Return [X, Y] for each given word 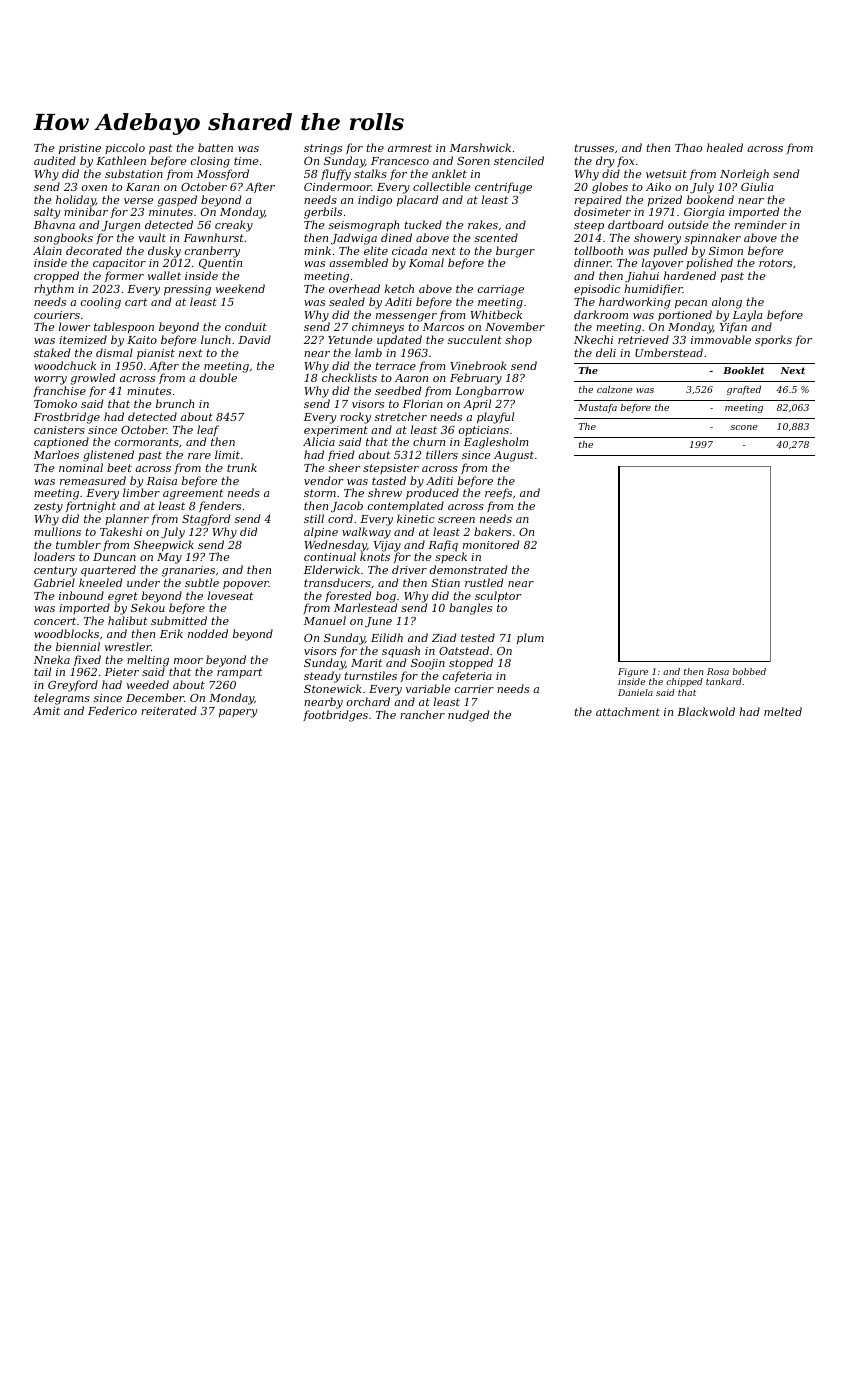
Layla [747, 316]
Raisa [162, 481]
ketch [399, 288]
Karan [142, 187]
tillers [442, 454]
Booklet [744, 370]
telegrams [62, 699]
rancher [422, 714]
